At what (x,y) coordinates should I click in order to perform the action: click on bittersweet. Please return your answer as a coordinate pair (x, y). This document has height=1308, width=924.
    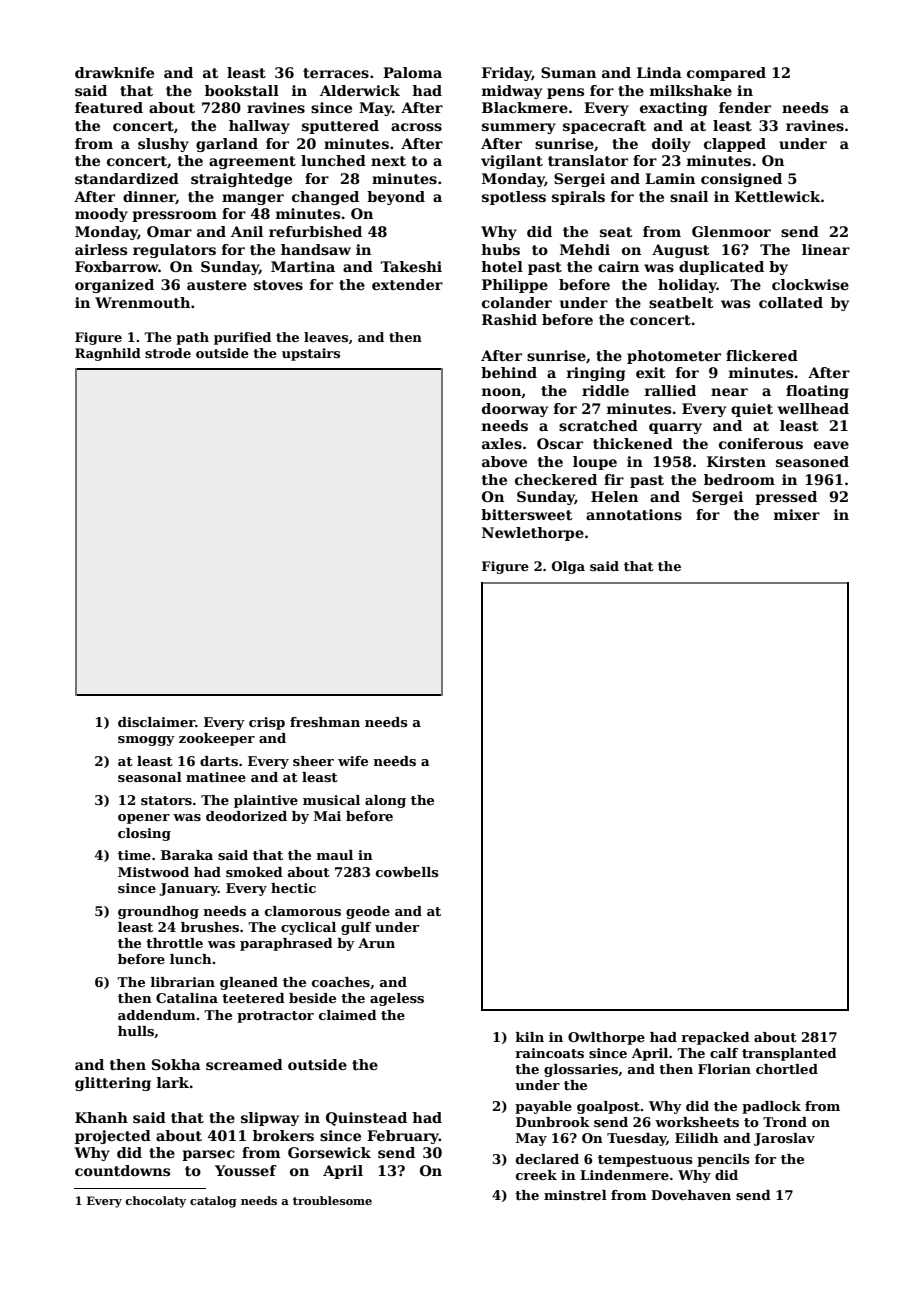
    Looking at the image, I should click on (527, 514).
